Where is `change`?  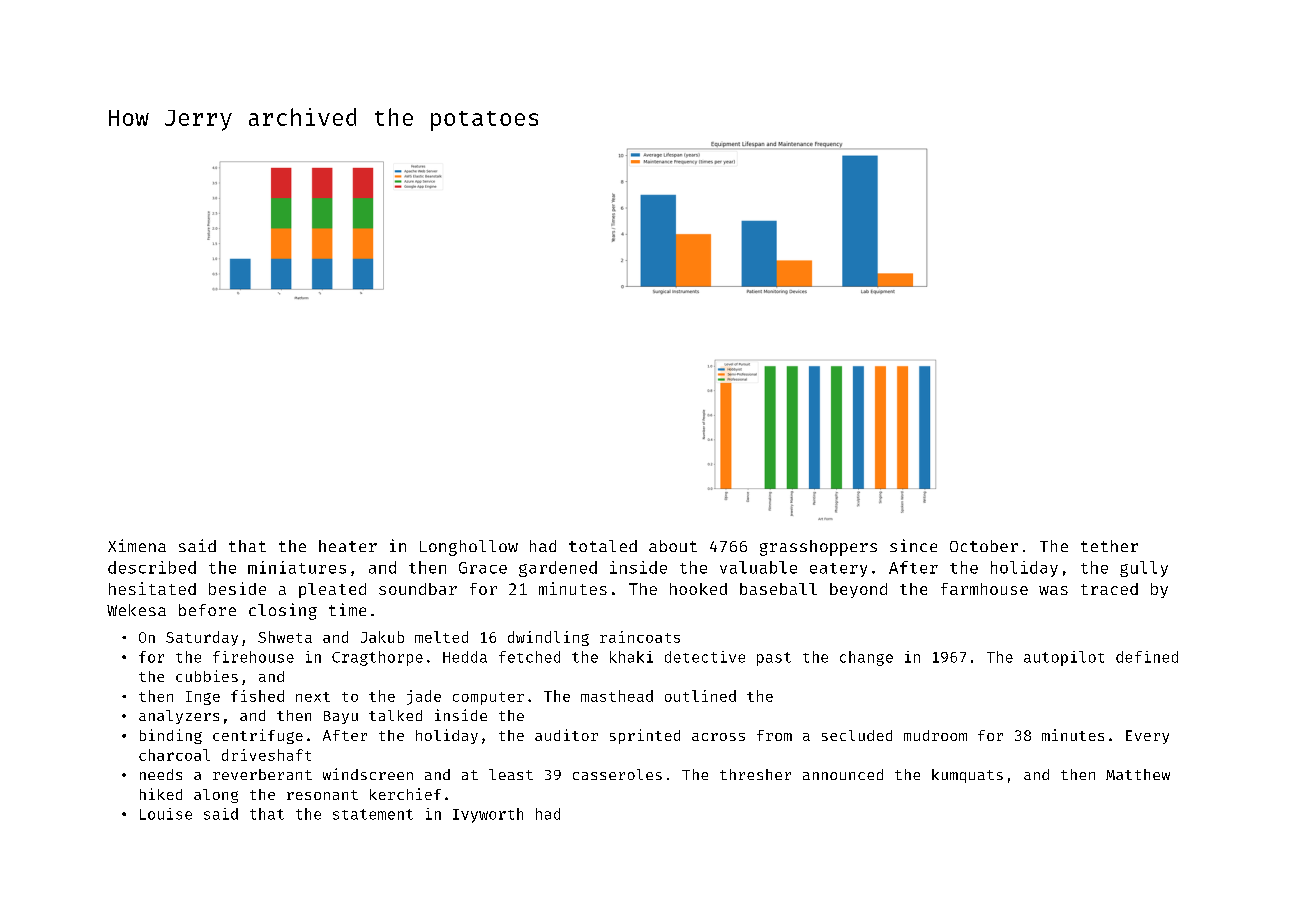 change is located at coordinates (866, 658).
